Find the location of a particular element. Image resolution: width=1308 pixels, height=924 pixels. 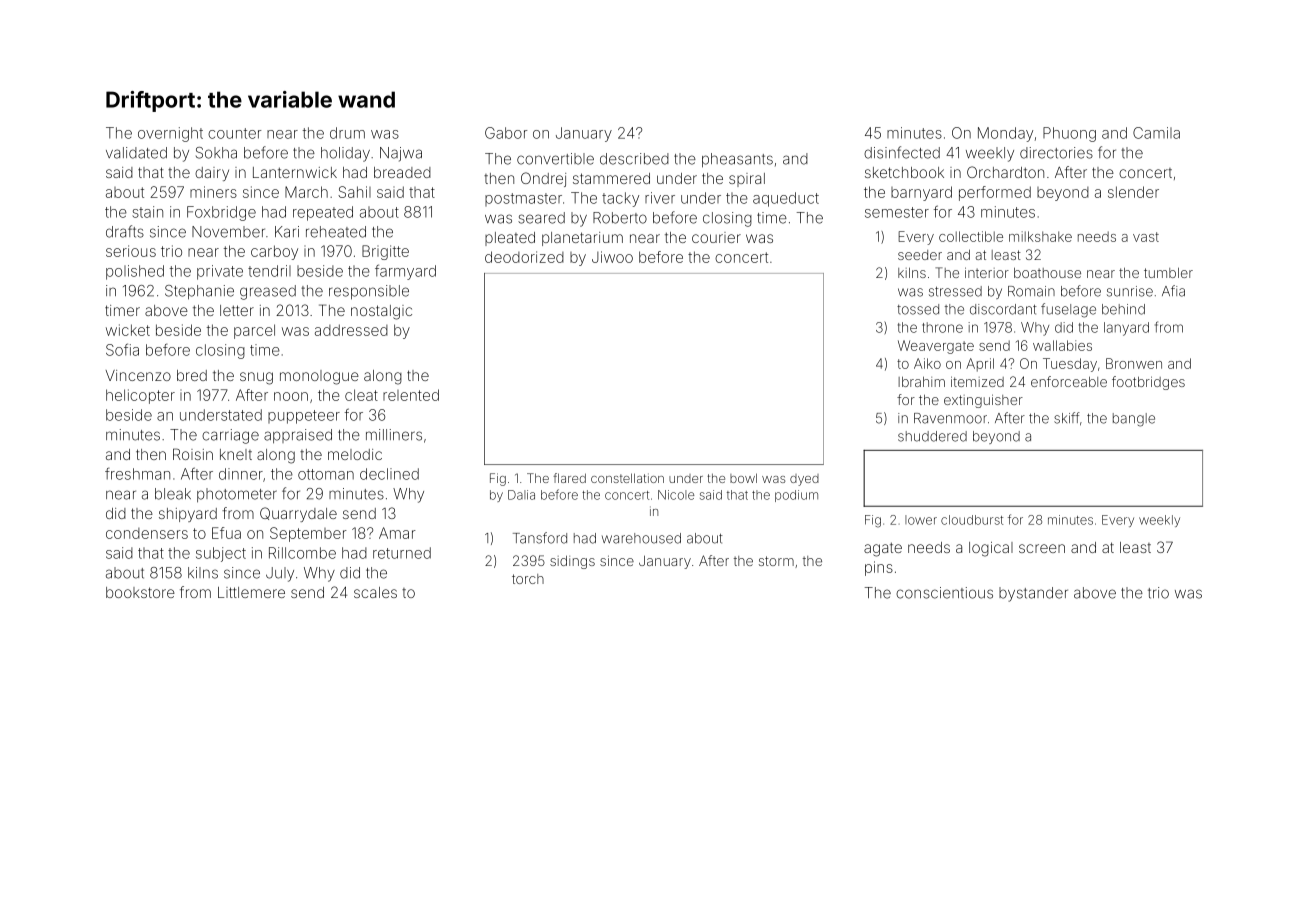

flared is located at coordinates (569, 478).
